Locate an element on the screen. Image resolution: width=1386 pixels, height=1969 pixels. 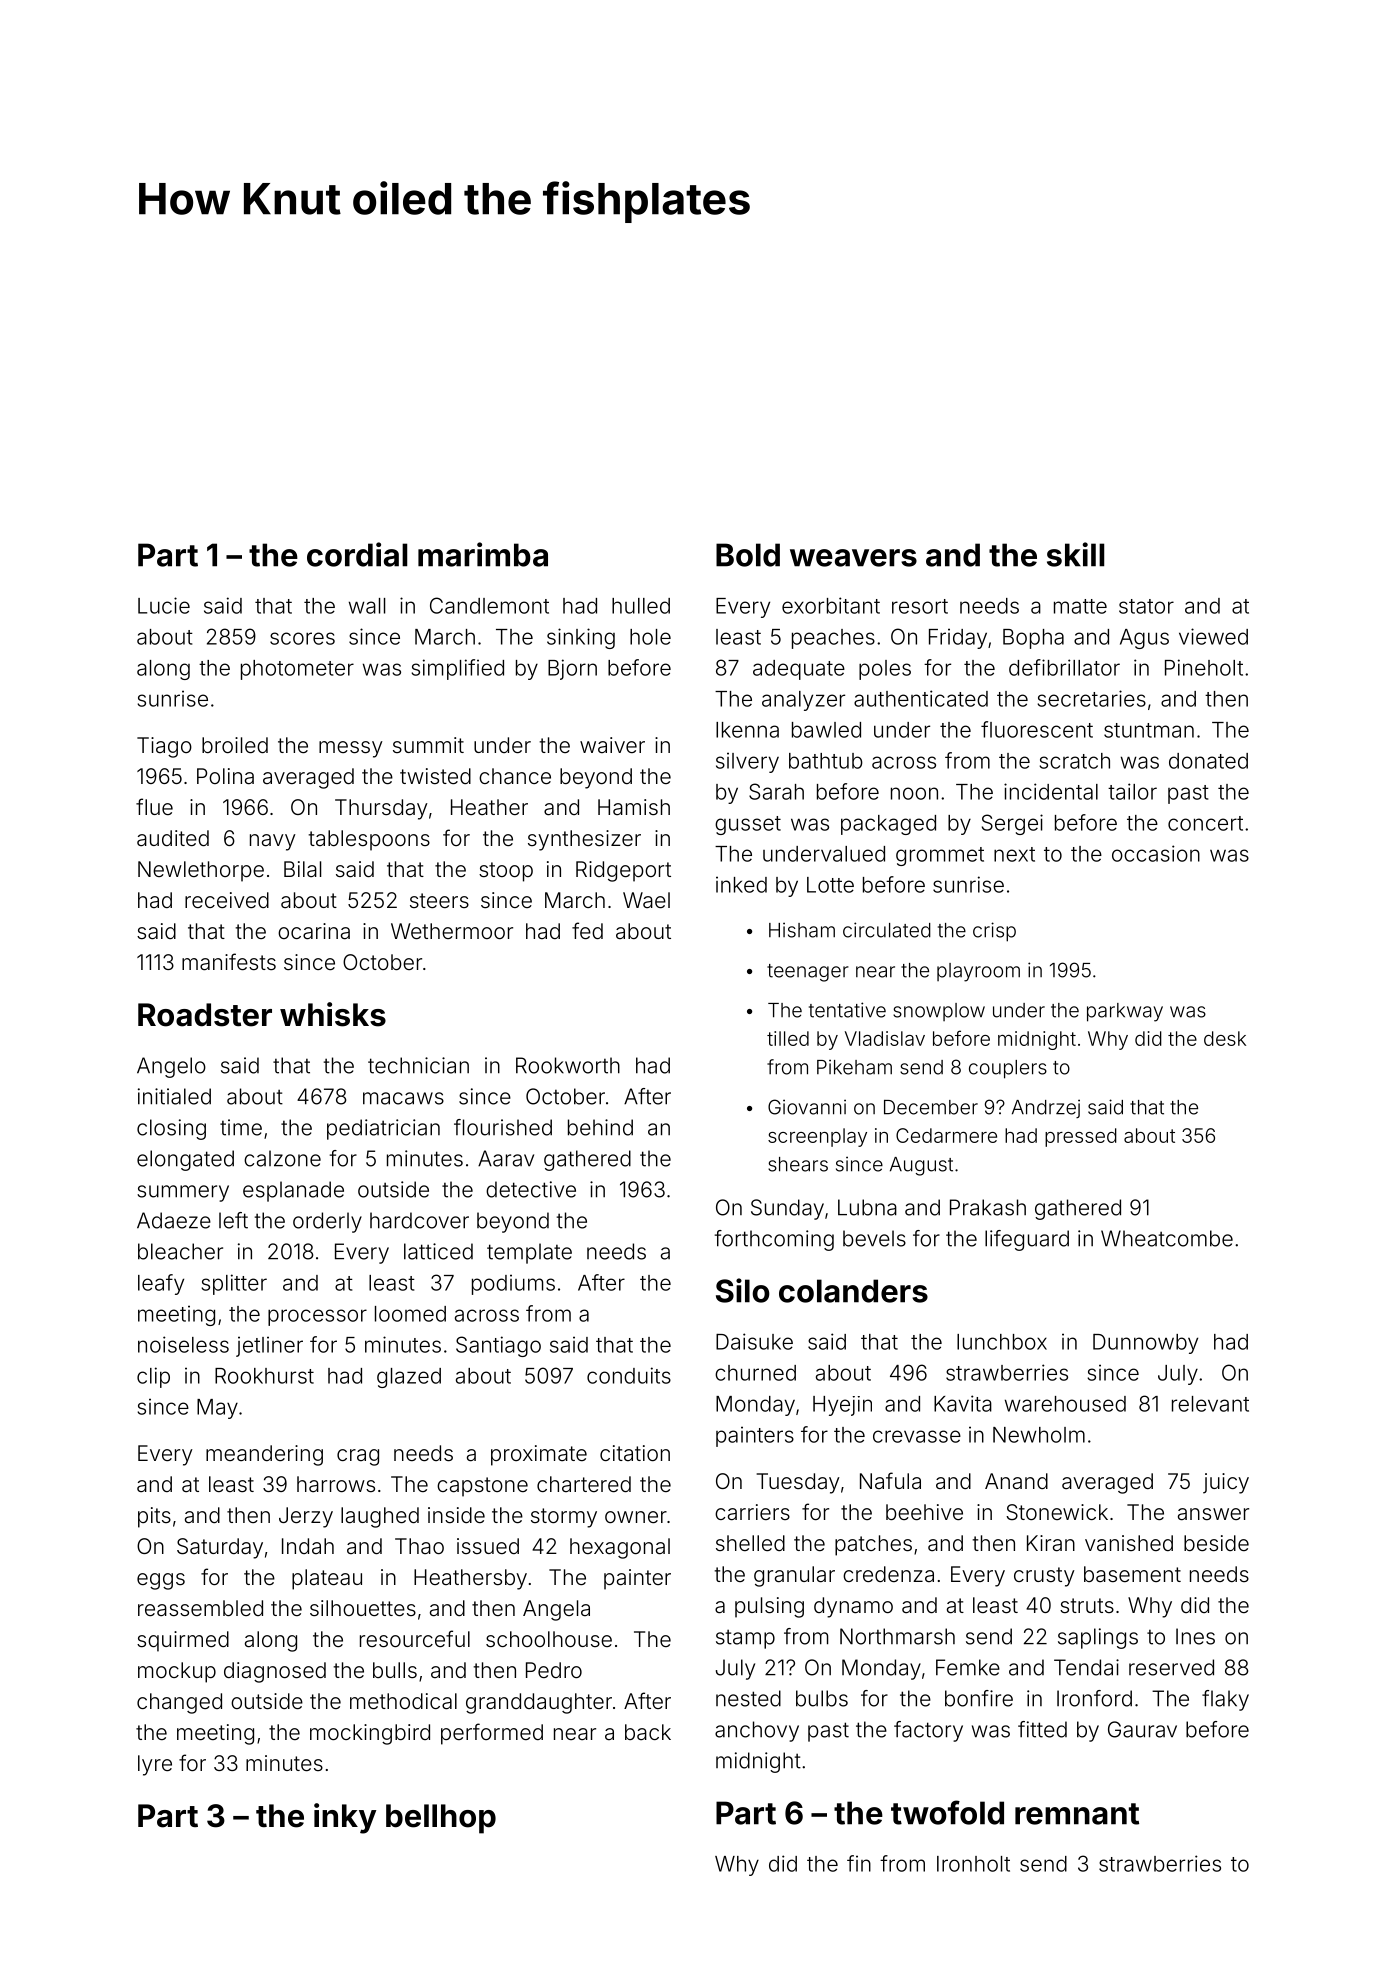
scores is located at coordinates (302, 638).
